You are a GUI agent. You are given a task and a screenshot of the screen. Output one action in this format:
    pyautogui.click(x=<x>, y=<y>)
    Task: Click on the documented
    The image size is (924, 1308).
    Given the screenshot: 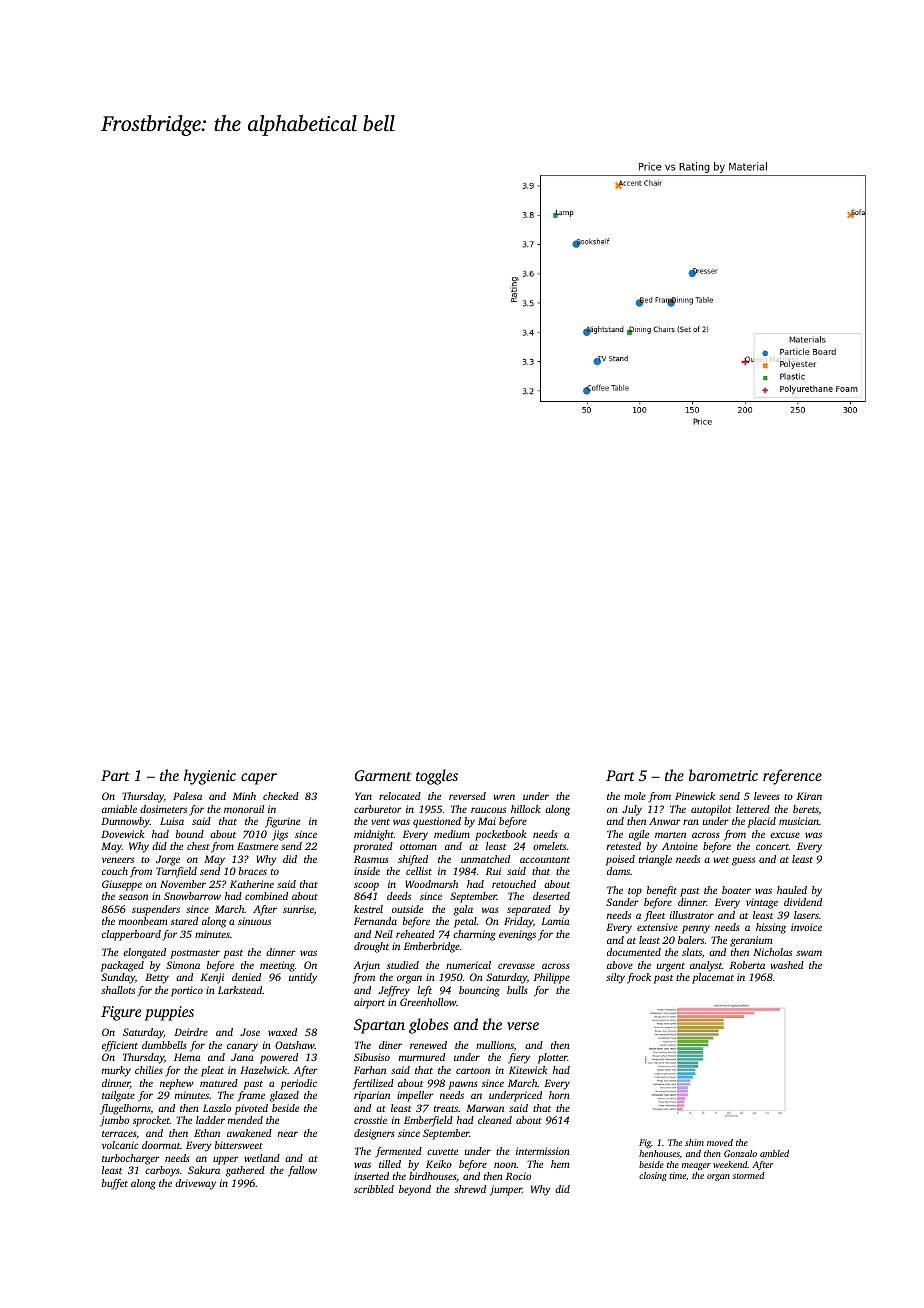 What is the action you would take?
    pyautogui.click(x=634, y=952)
